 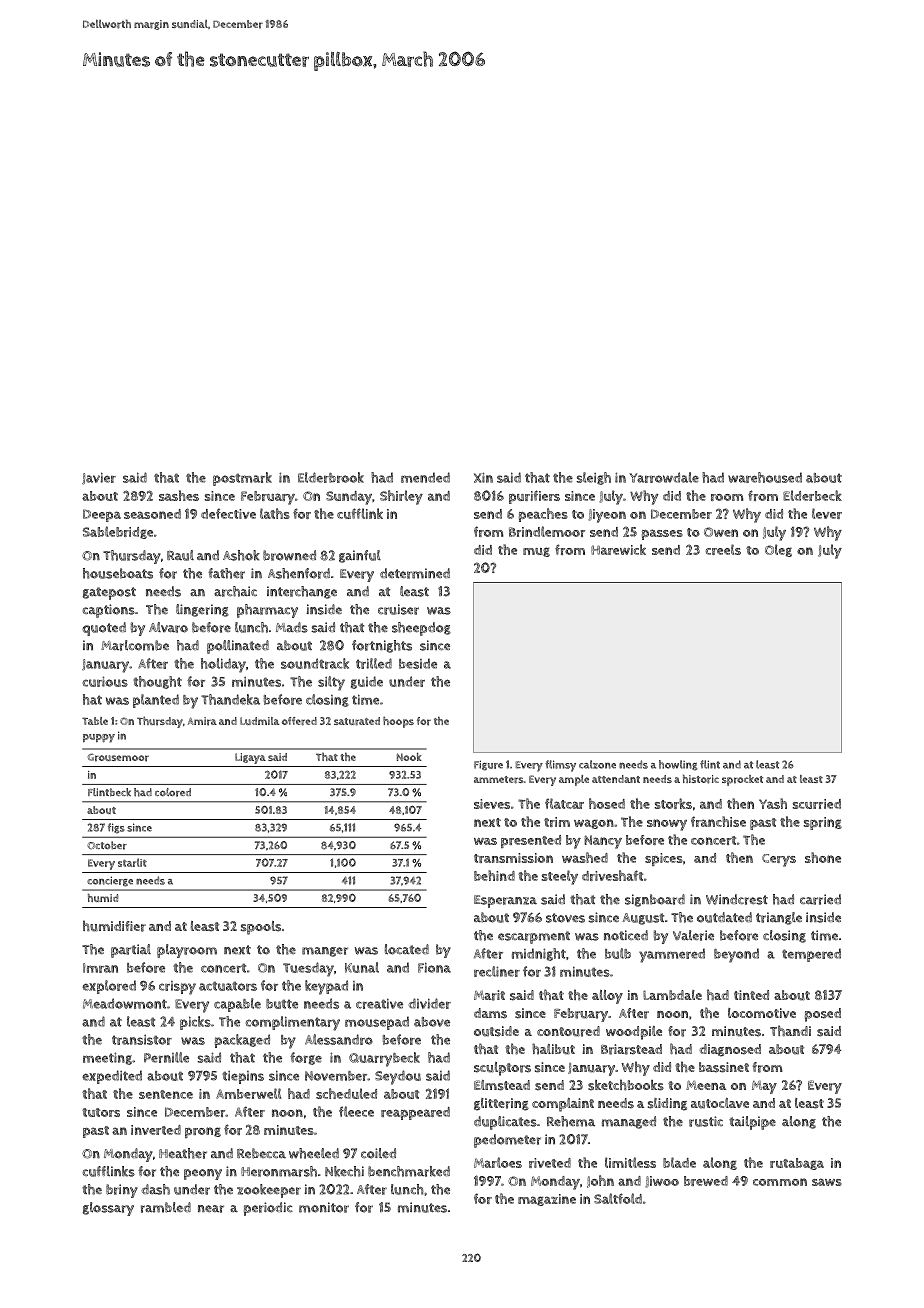 I want to click on woodpile, so click(x=634, y=1033).
